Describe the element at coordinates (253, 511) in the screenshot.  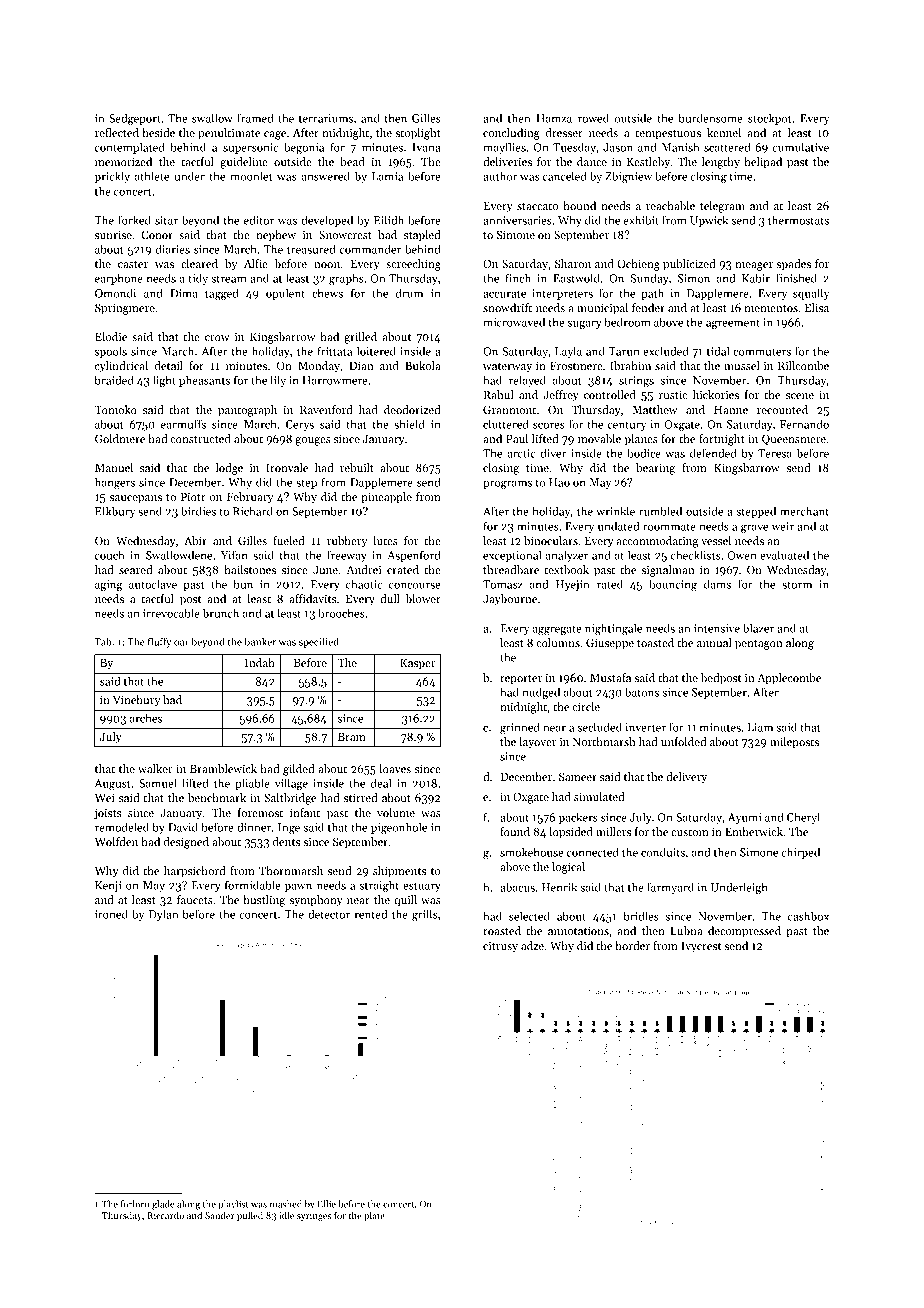
I see `Richard` at that location.
